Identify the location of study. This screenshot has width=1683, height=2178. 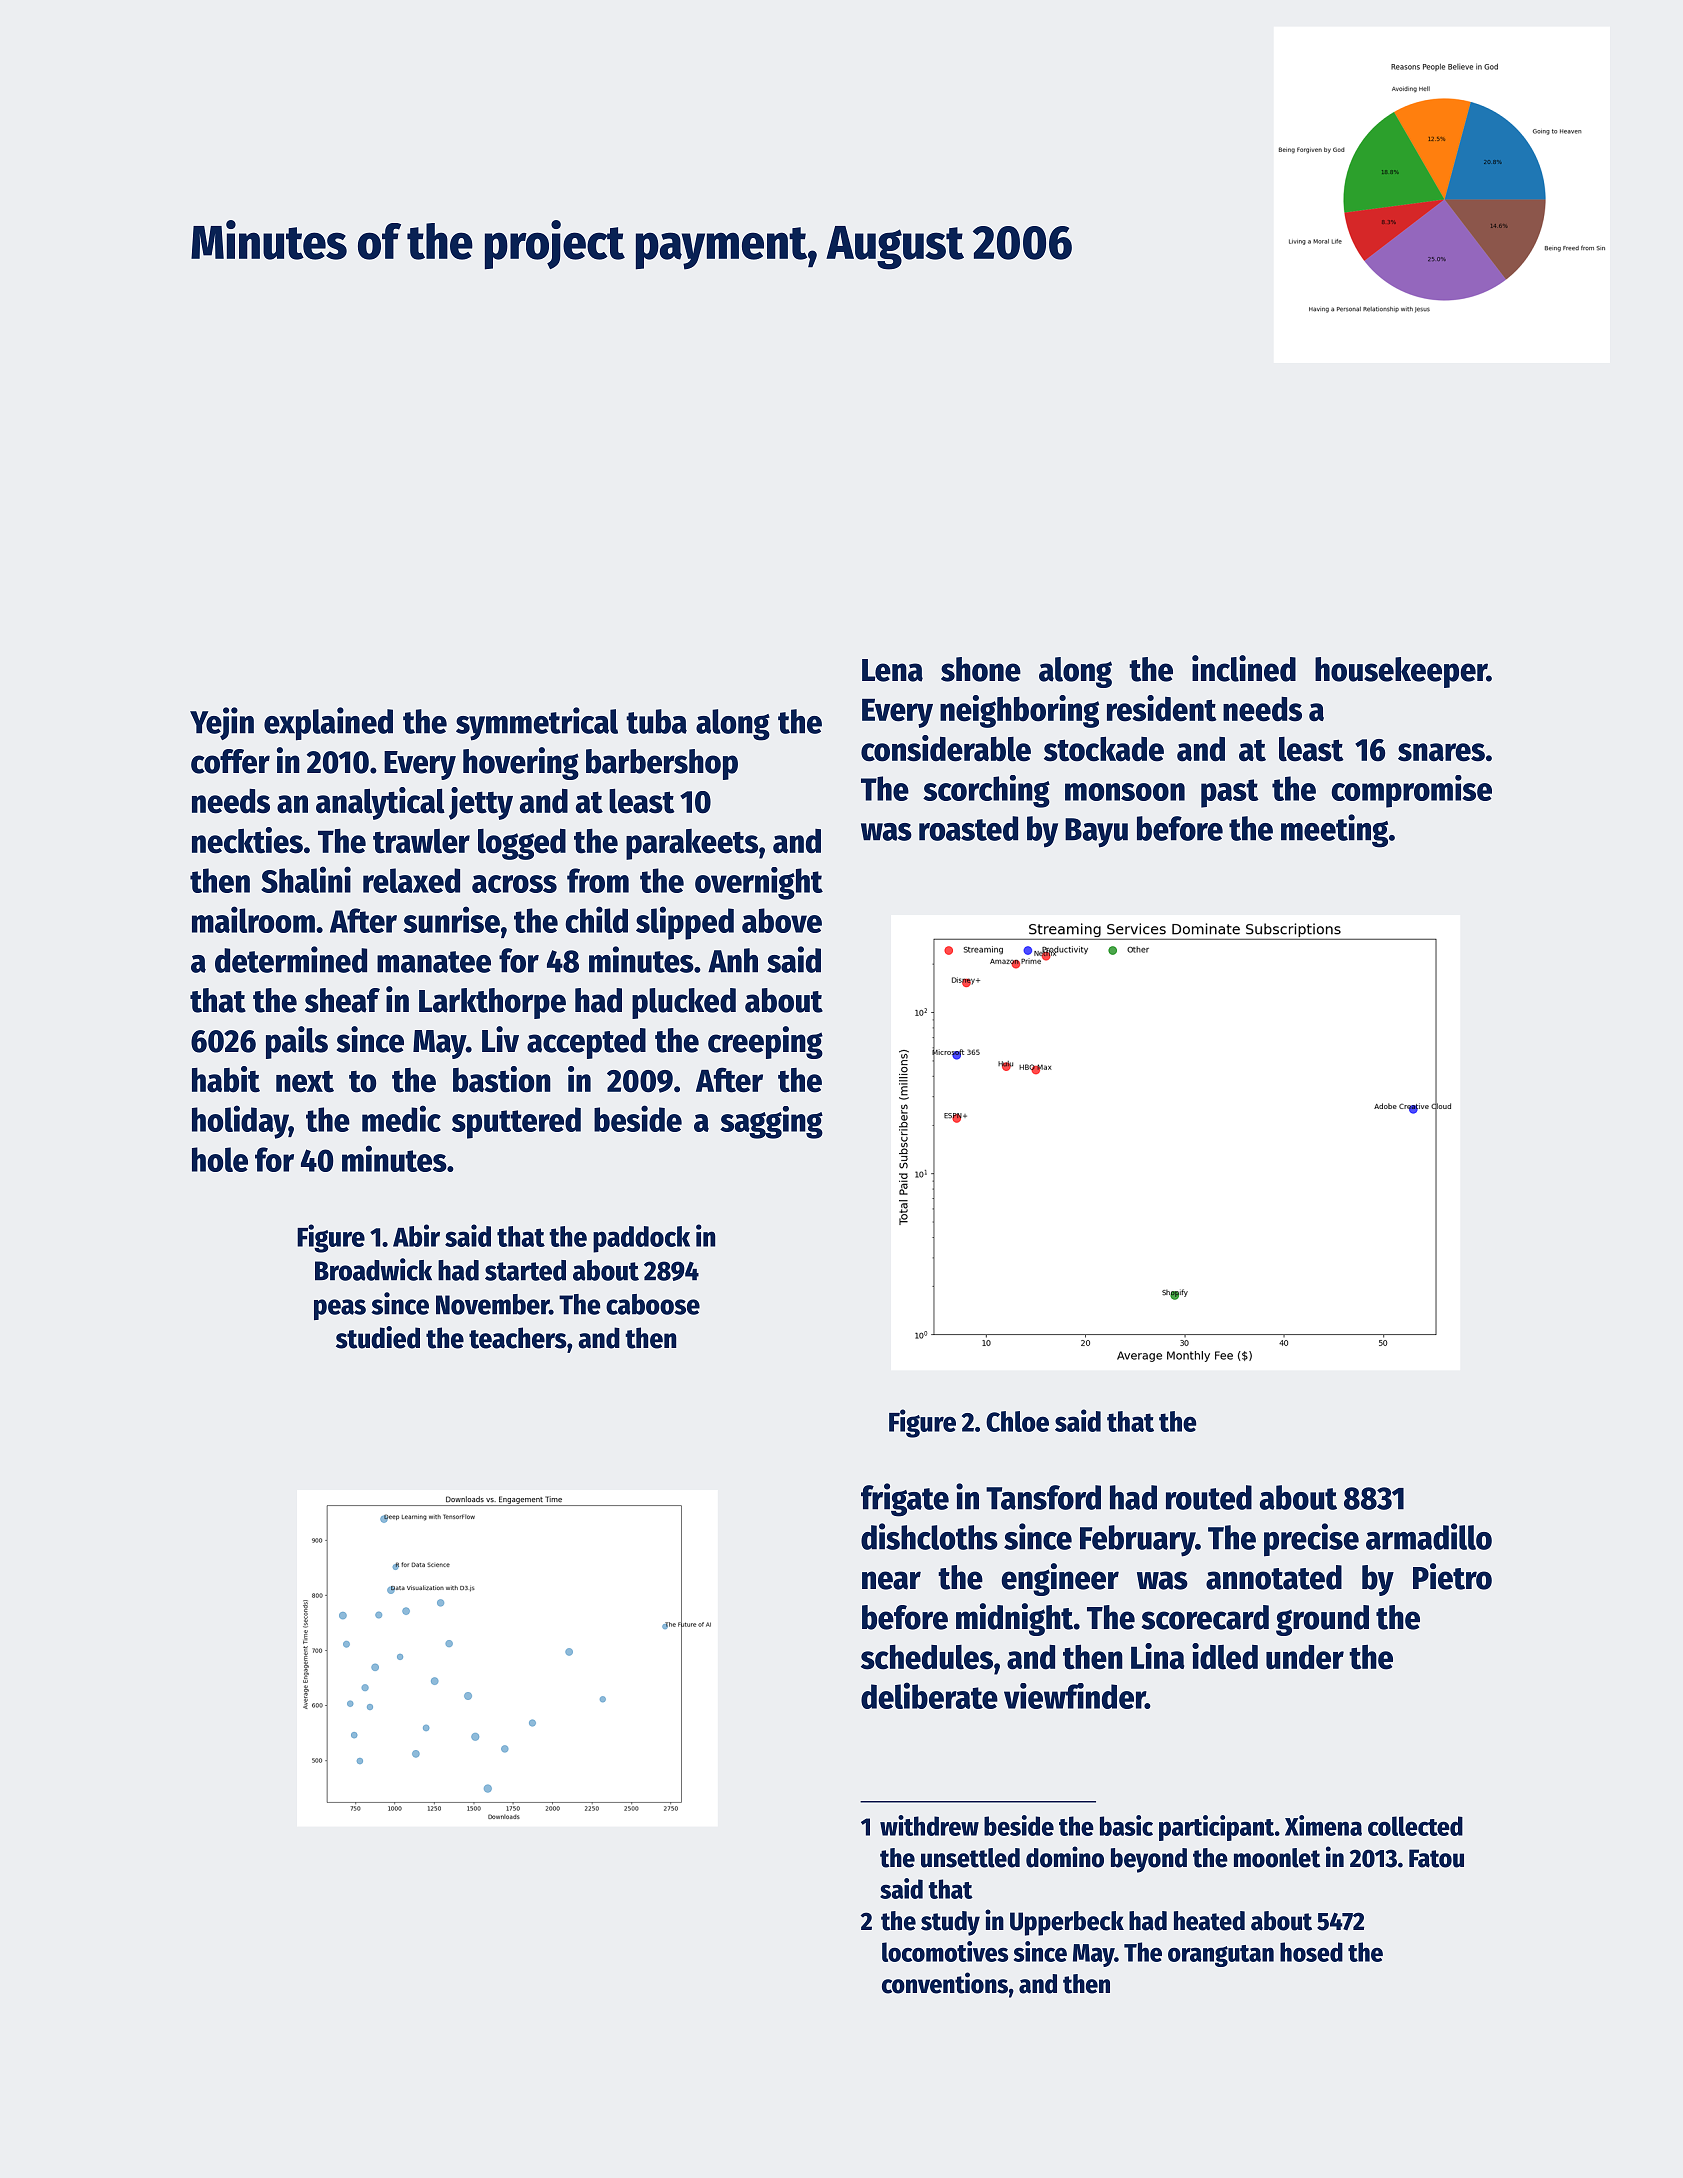
(950, 1923).
